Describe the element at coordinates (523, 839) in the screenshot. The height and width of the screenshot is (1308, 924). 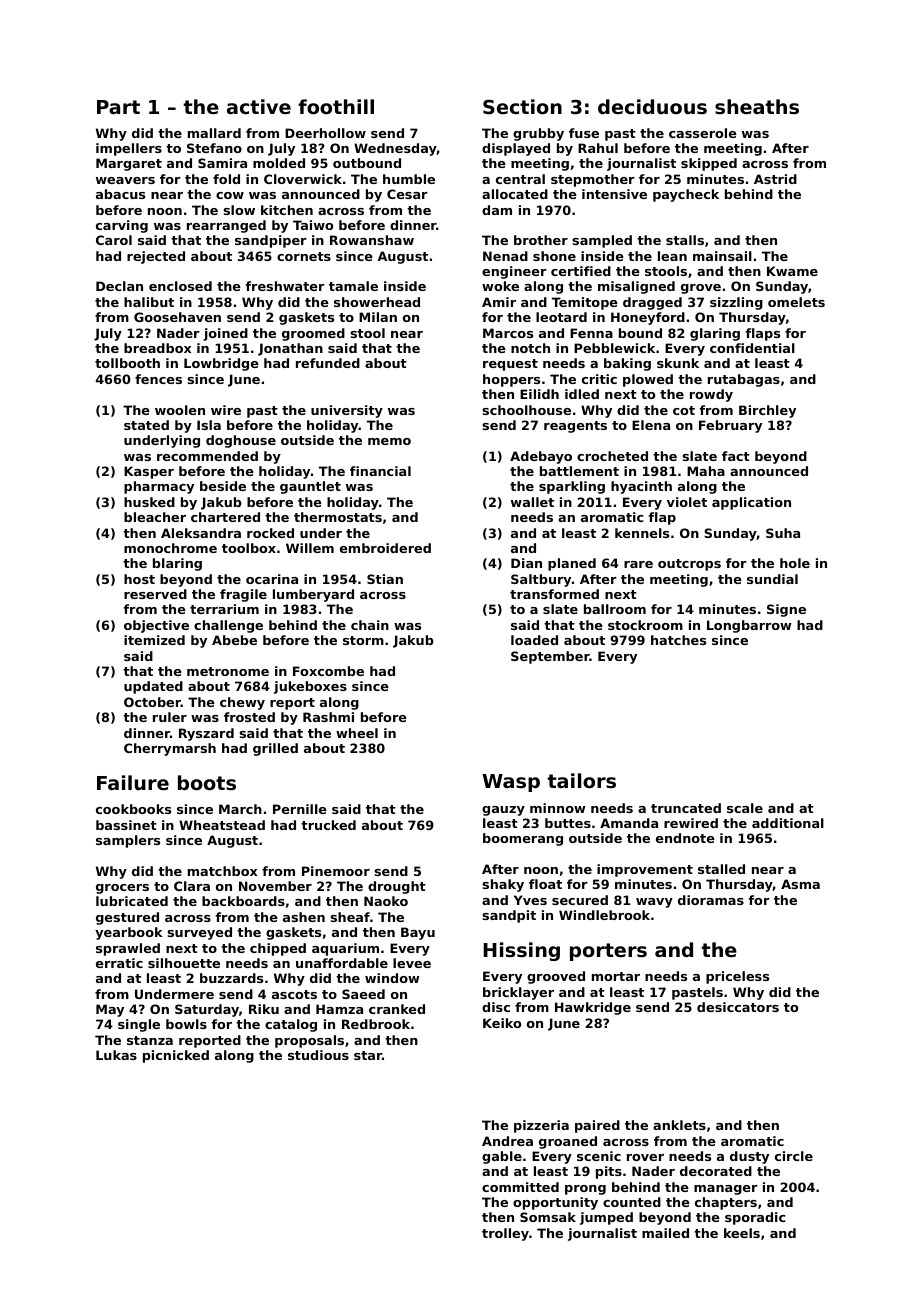
I see `boomerang` at that location.
